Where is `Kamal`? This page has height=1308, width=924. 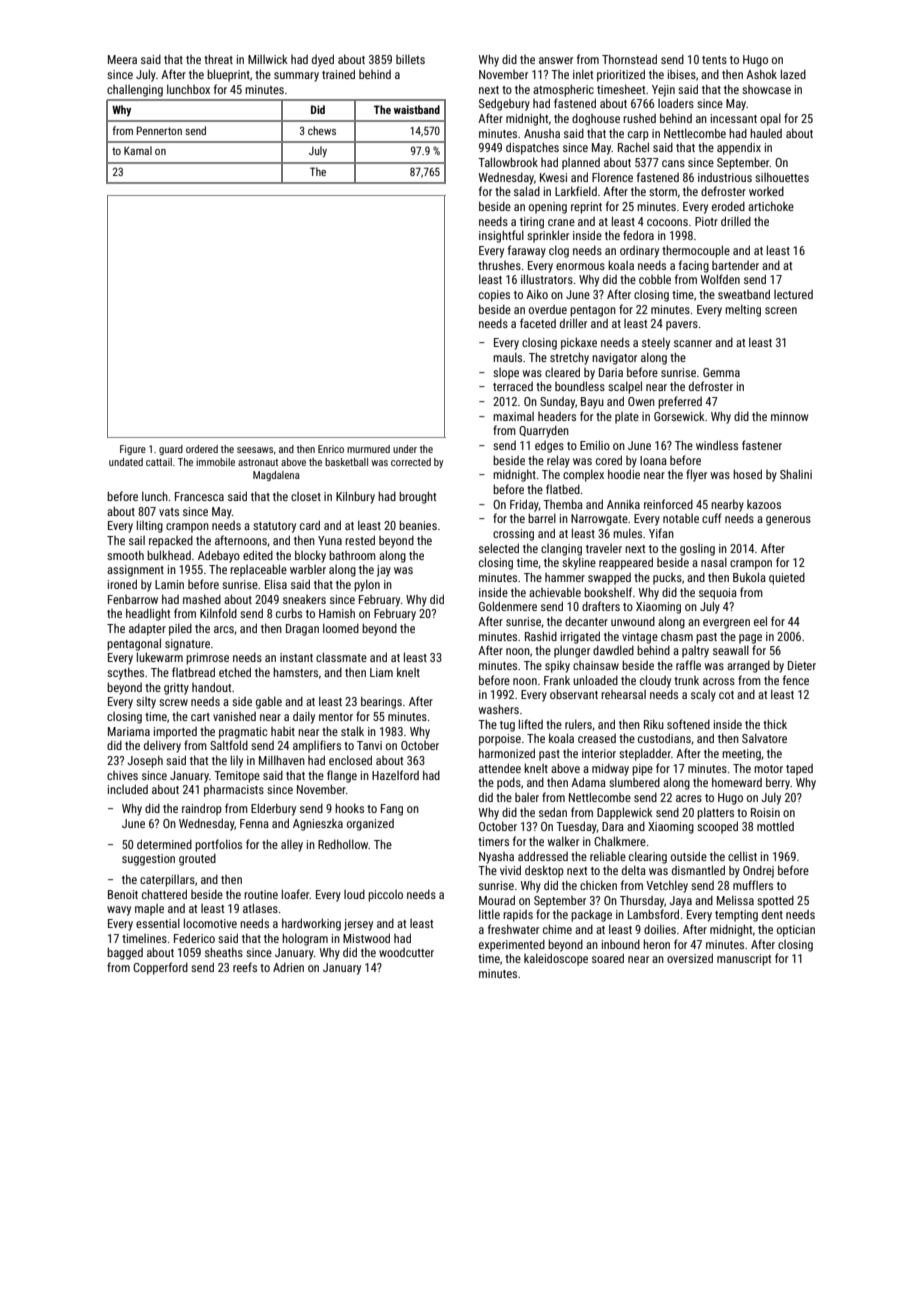
Kamal is located at coordinates (138, 150).
